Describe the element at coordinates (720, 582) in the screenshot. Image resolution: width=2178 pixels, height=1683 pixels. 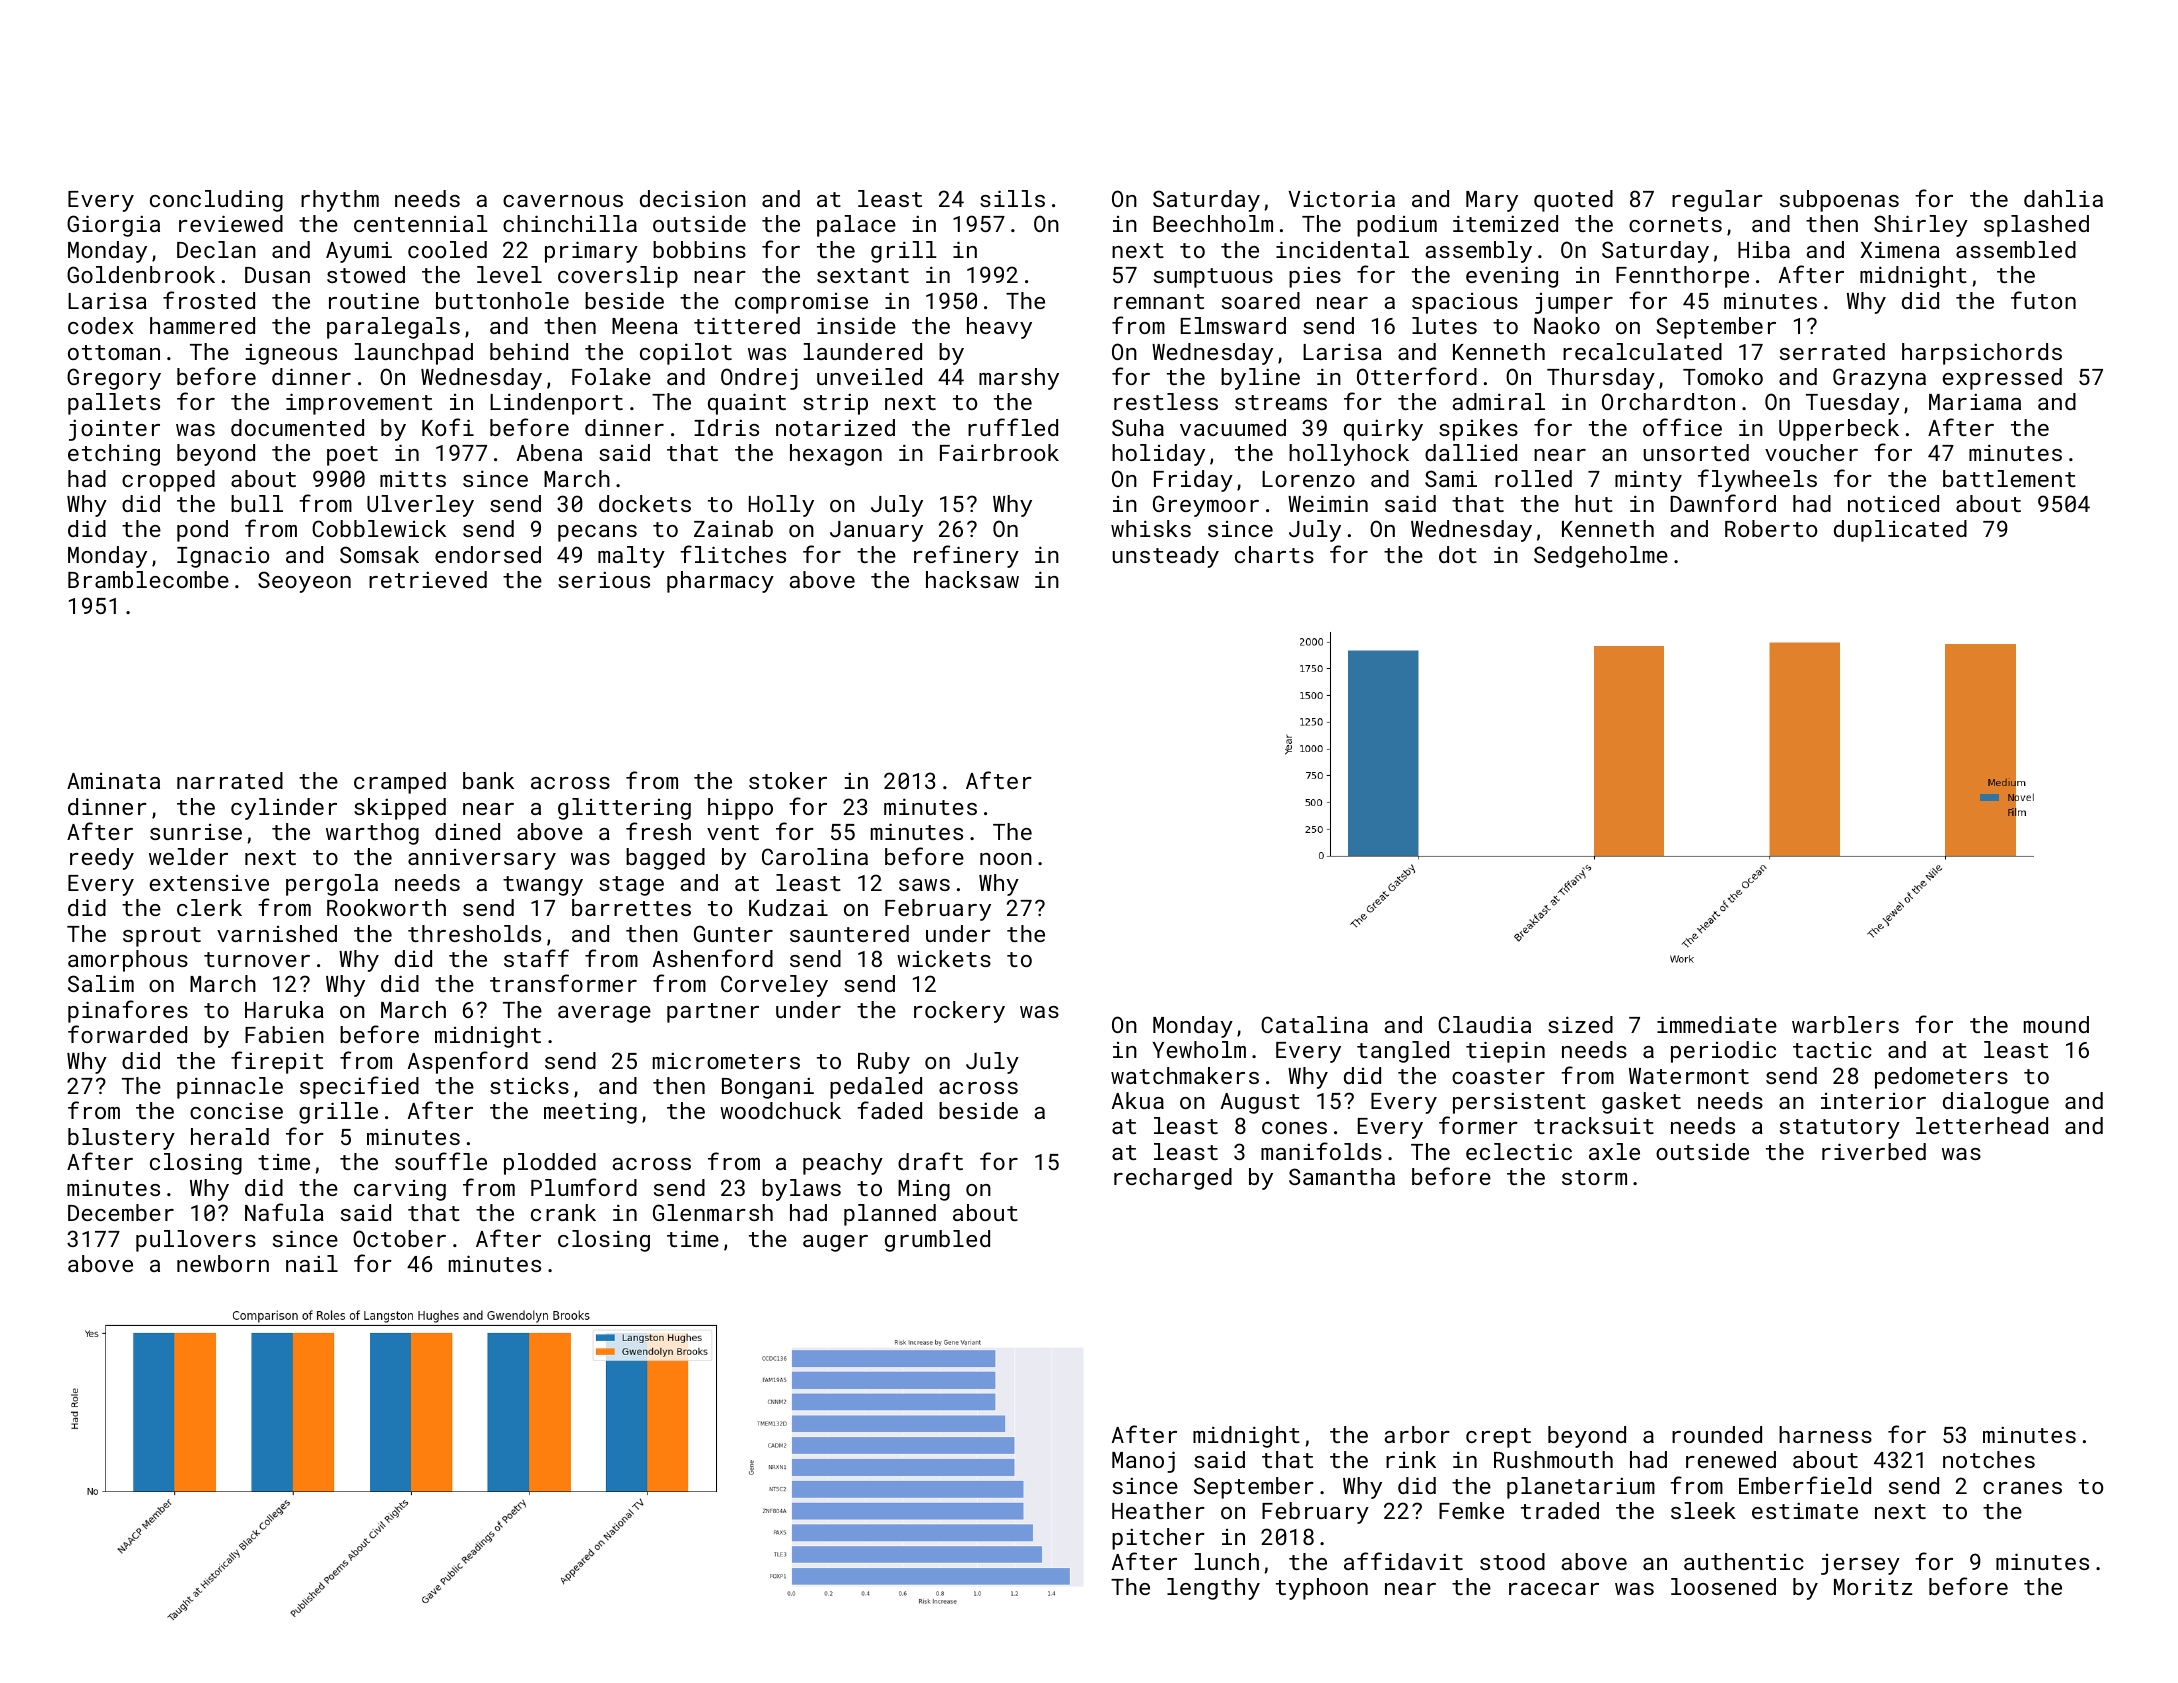
I see `pharmacy` at that location.
